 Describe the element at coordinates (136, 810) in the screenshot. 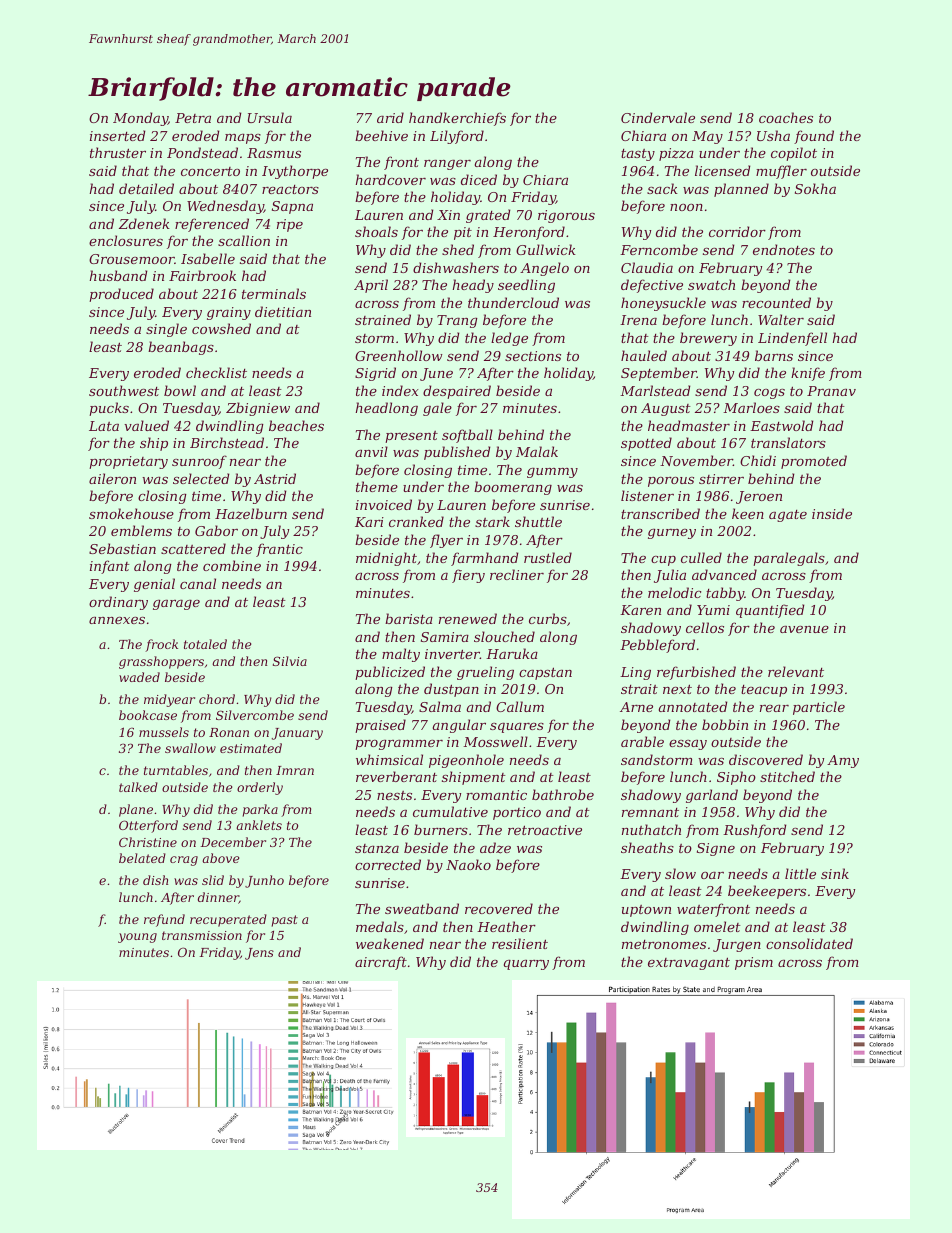

I see `plane` at that location.
